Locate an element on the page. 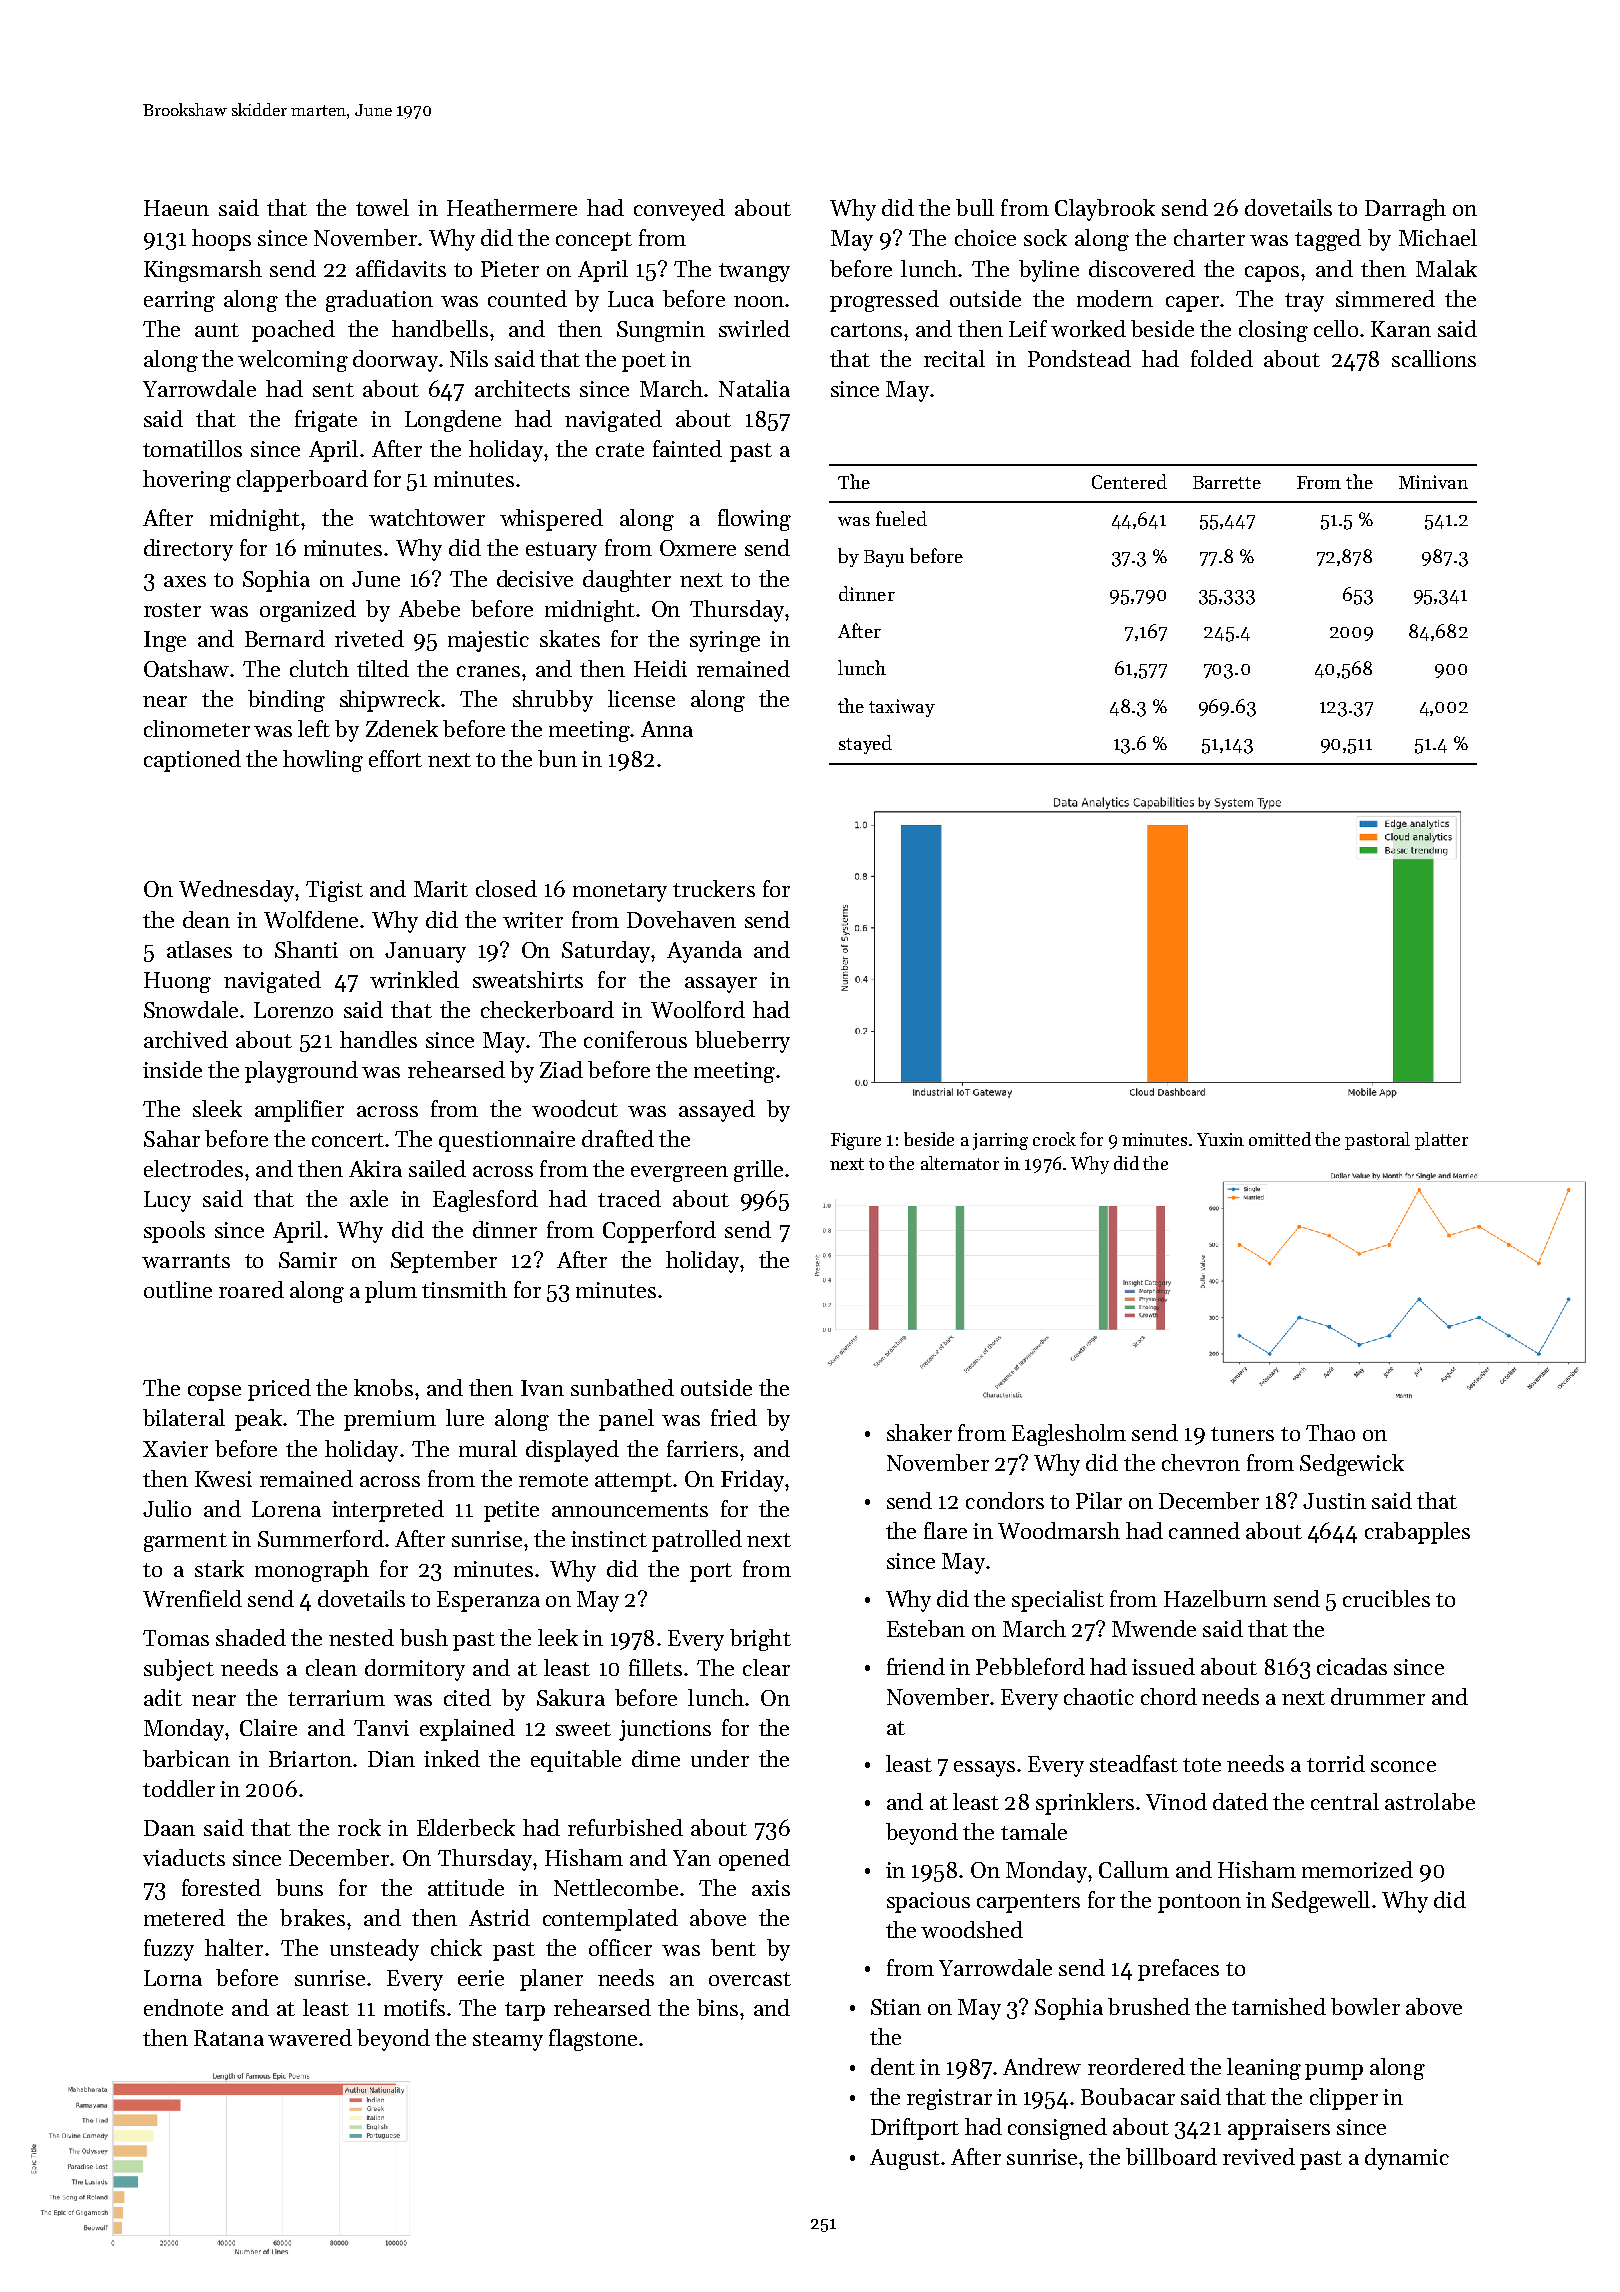 The width and height of the document is (1620, 2292). Yuxin is located at coordinates (1220, 1139).
